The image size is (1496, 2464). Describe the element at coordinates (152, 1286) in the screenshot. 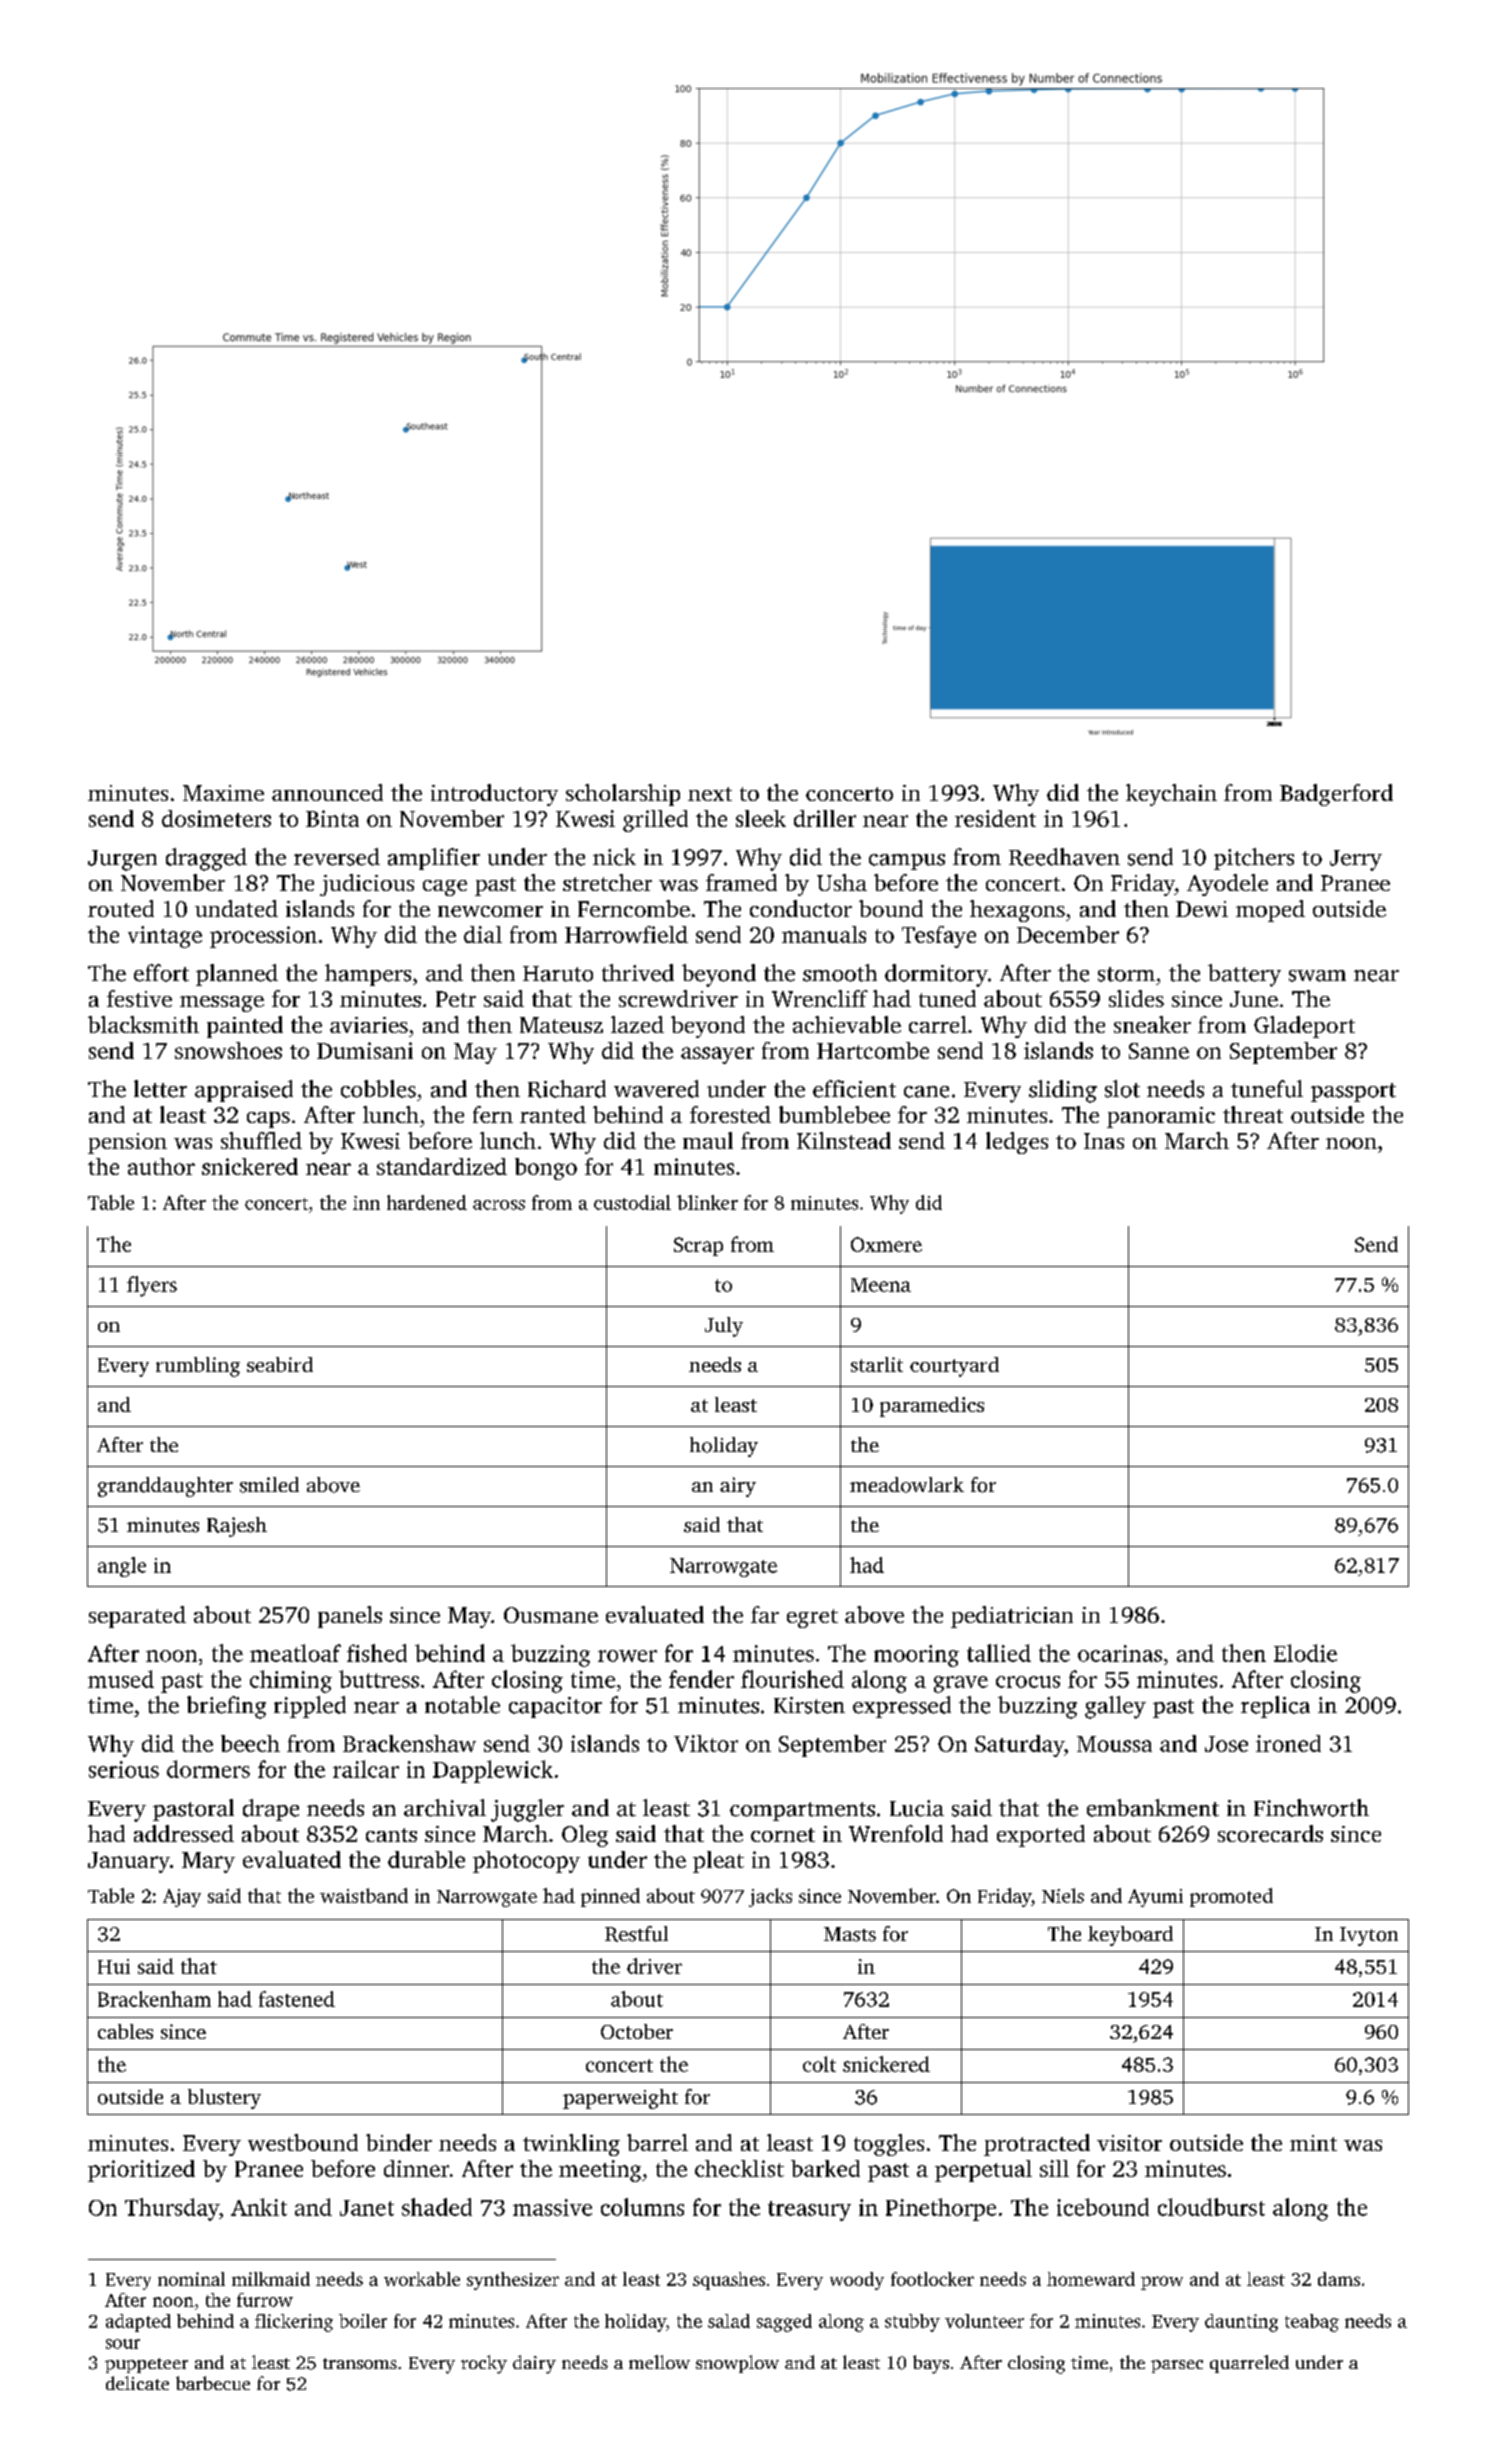

I see `flyers` at that location.
